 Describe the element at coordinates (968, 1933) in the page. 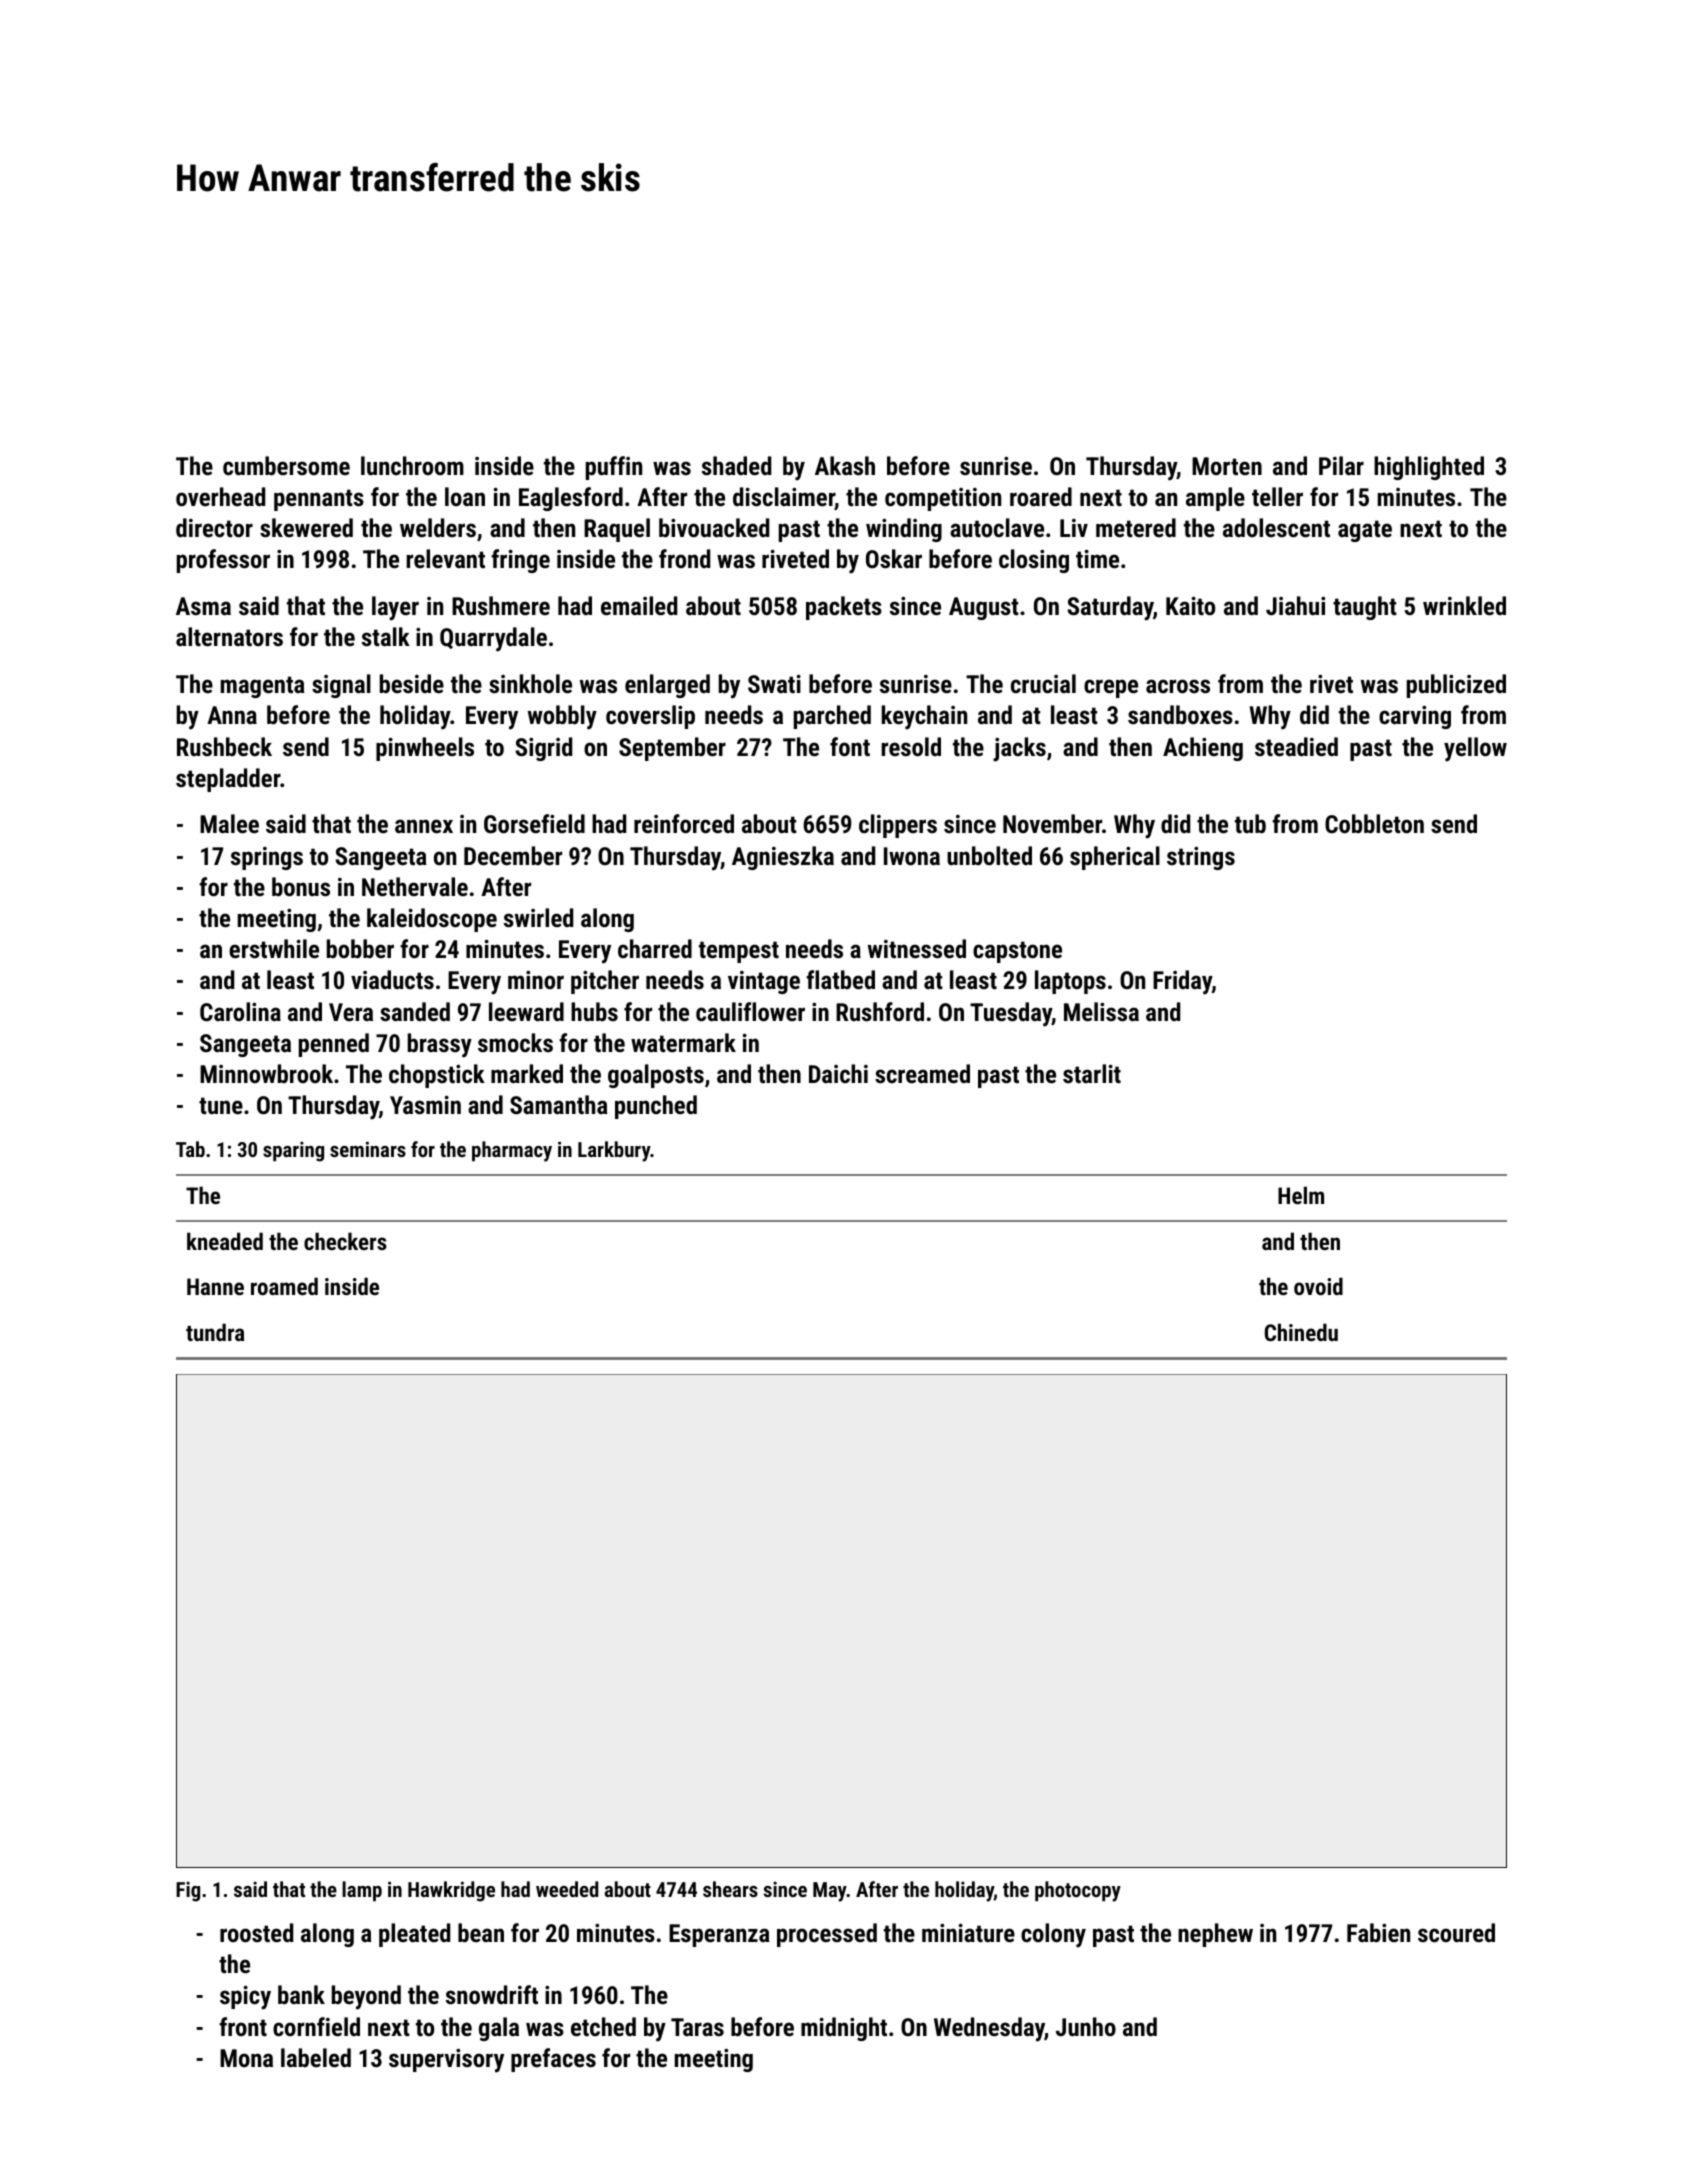

I see `miniature` at that location.
